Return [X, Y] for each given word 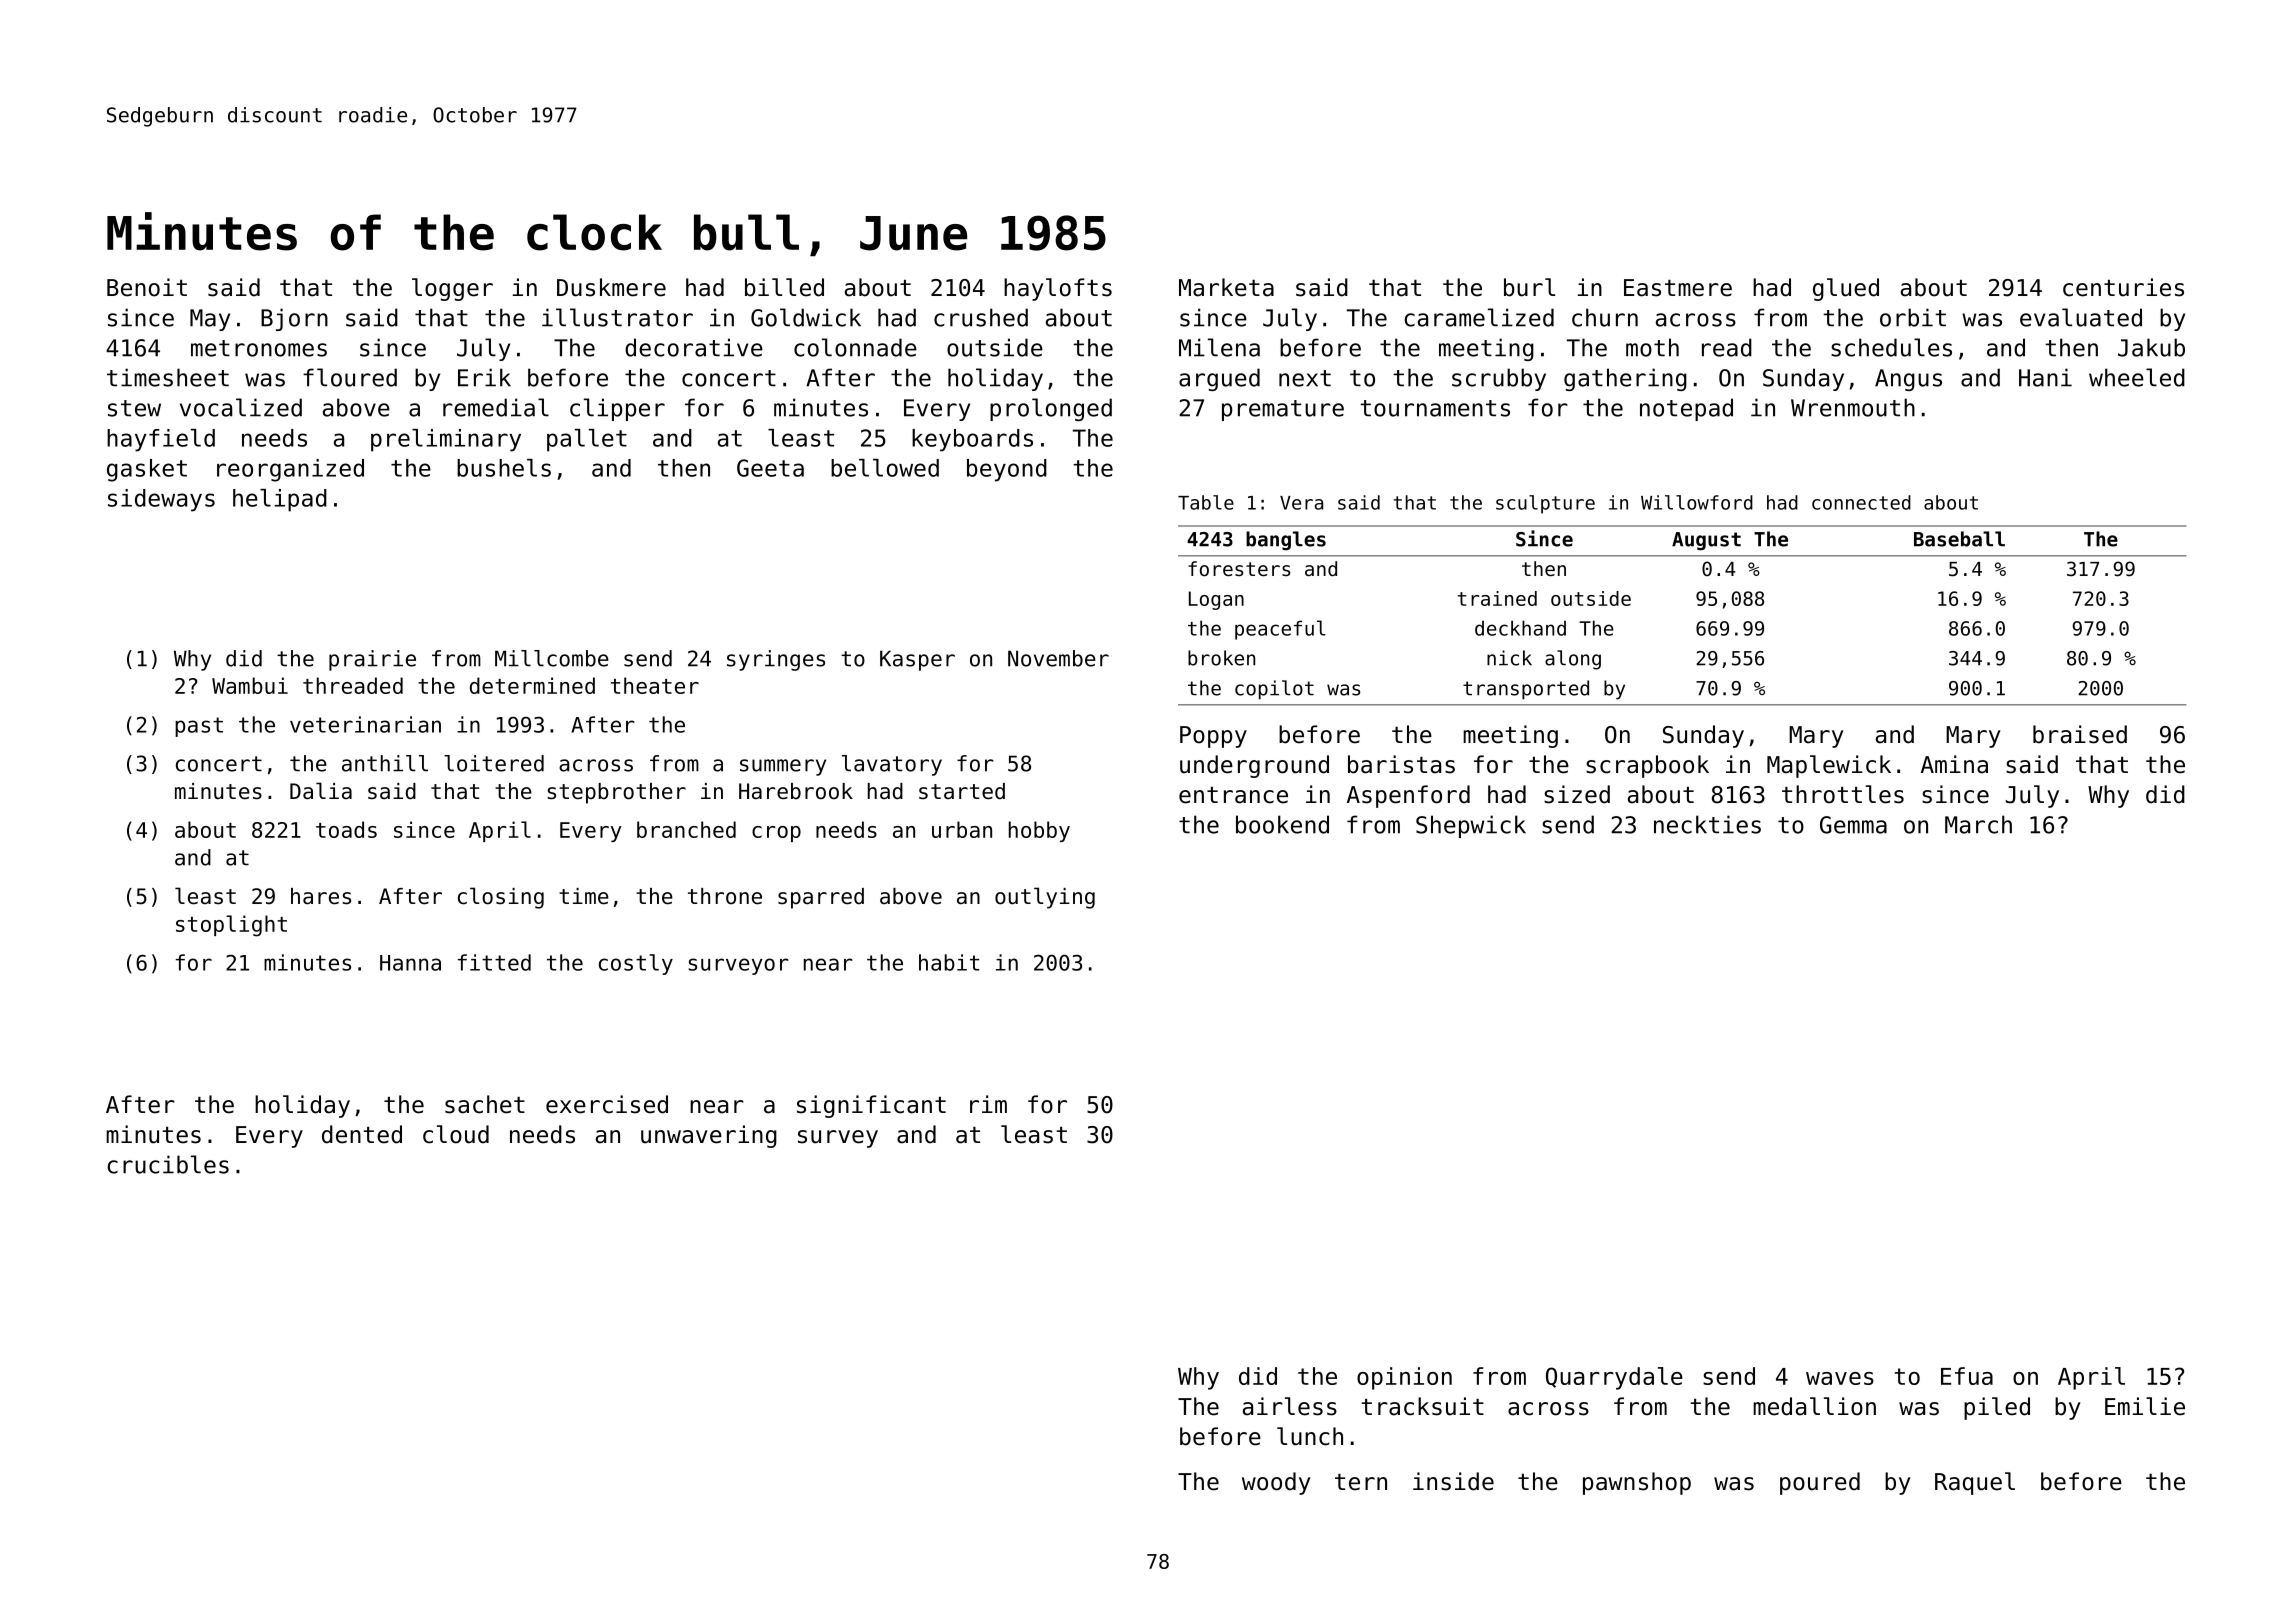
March [1978, 824]
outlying [1045, 898]
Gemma [1853, 825]
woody [1276, 1483]
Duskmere [611, 287]
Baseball [1959, 539]
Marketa [1226, 287]
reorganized [290, 470]
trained [1497, 598]
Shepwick [1471, 826]
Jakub [2151, 347]
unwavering [709, 1136]
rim [988, 1104]
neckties [1707, 824]
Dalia [321, 791]
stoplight [231, 926]
